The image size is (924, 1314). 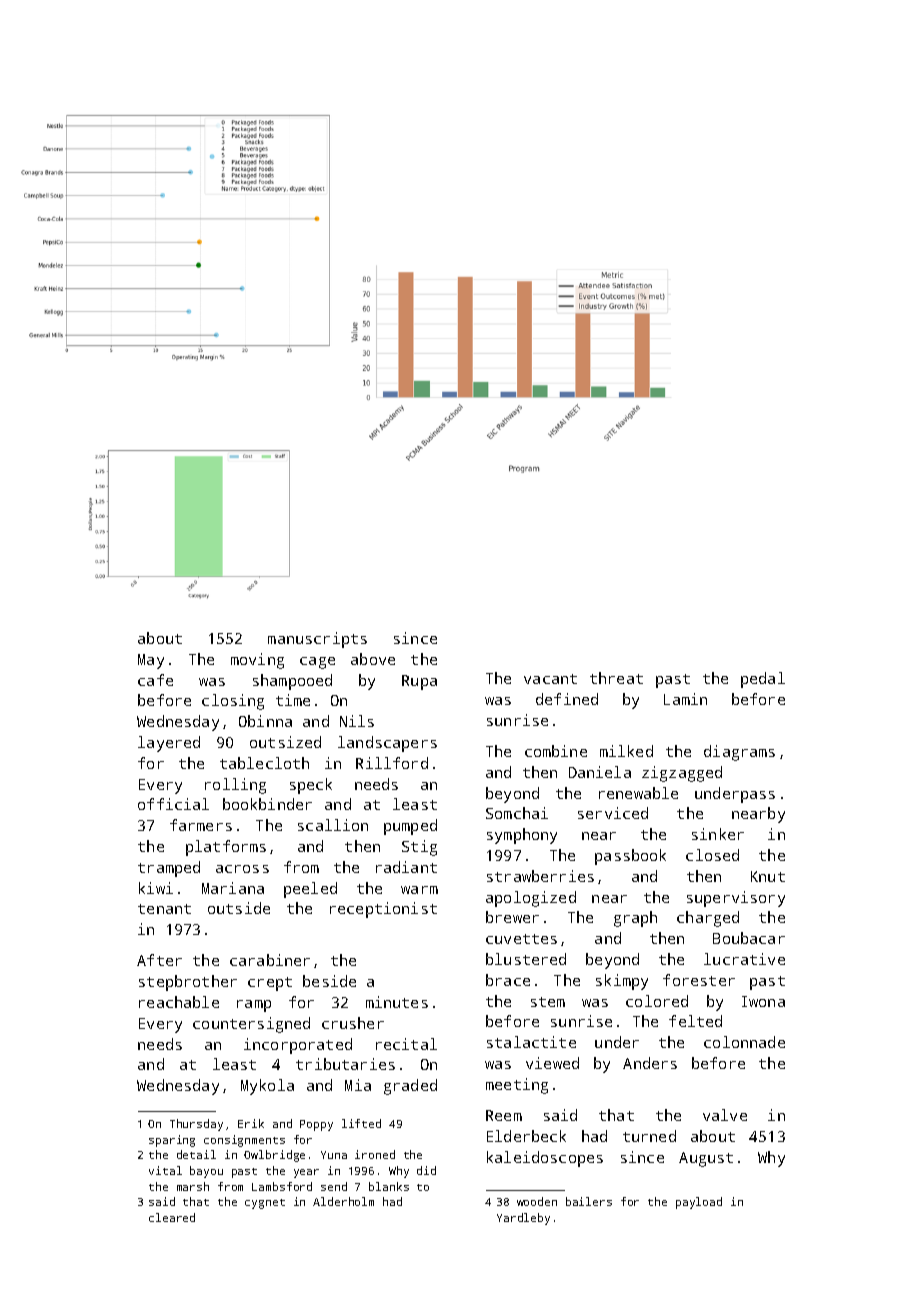 I want to click on pedal, so click(x=763, y=680).
